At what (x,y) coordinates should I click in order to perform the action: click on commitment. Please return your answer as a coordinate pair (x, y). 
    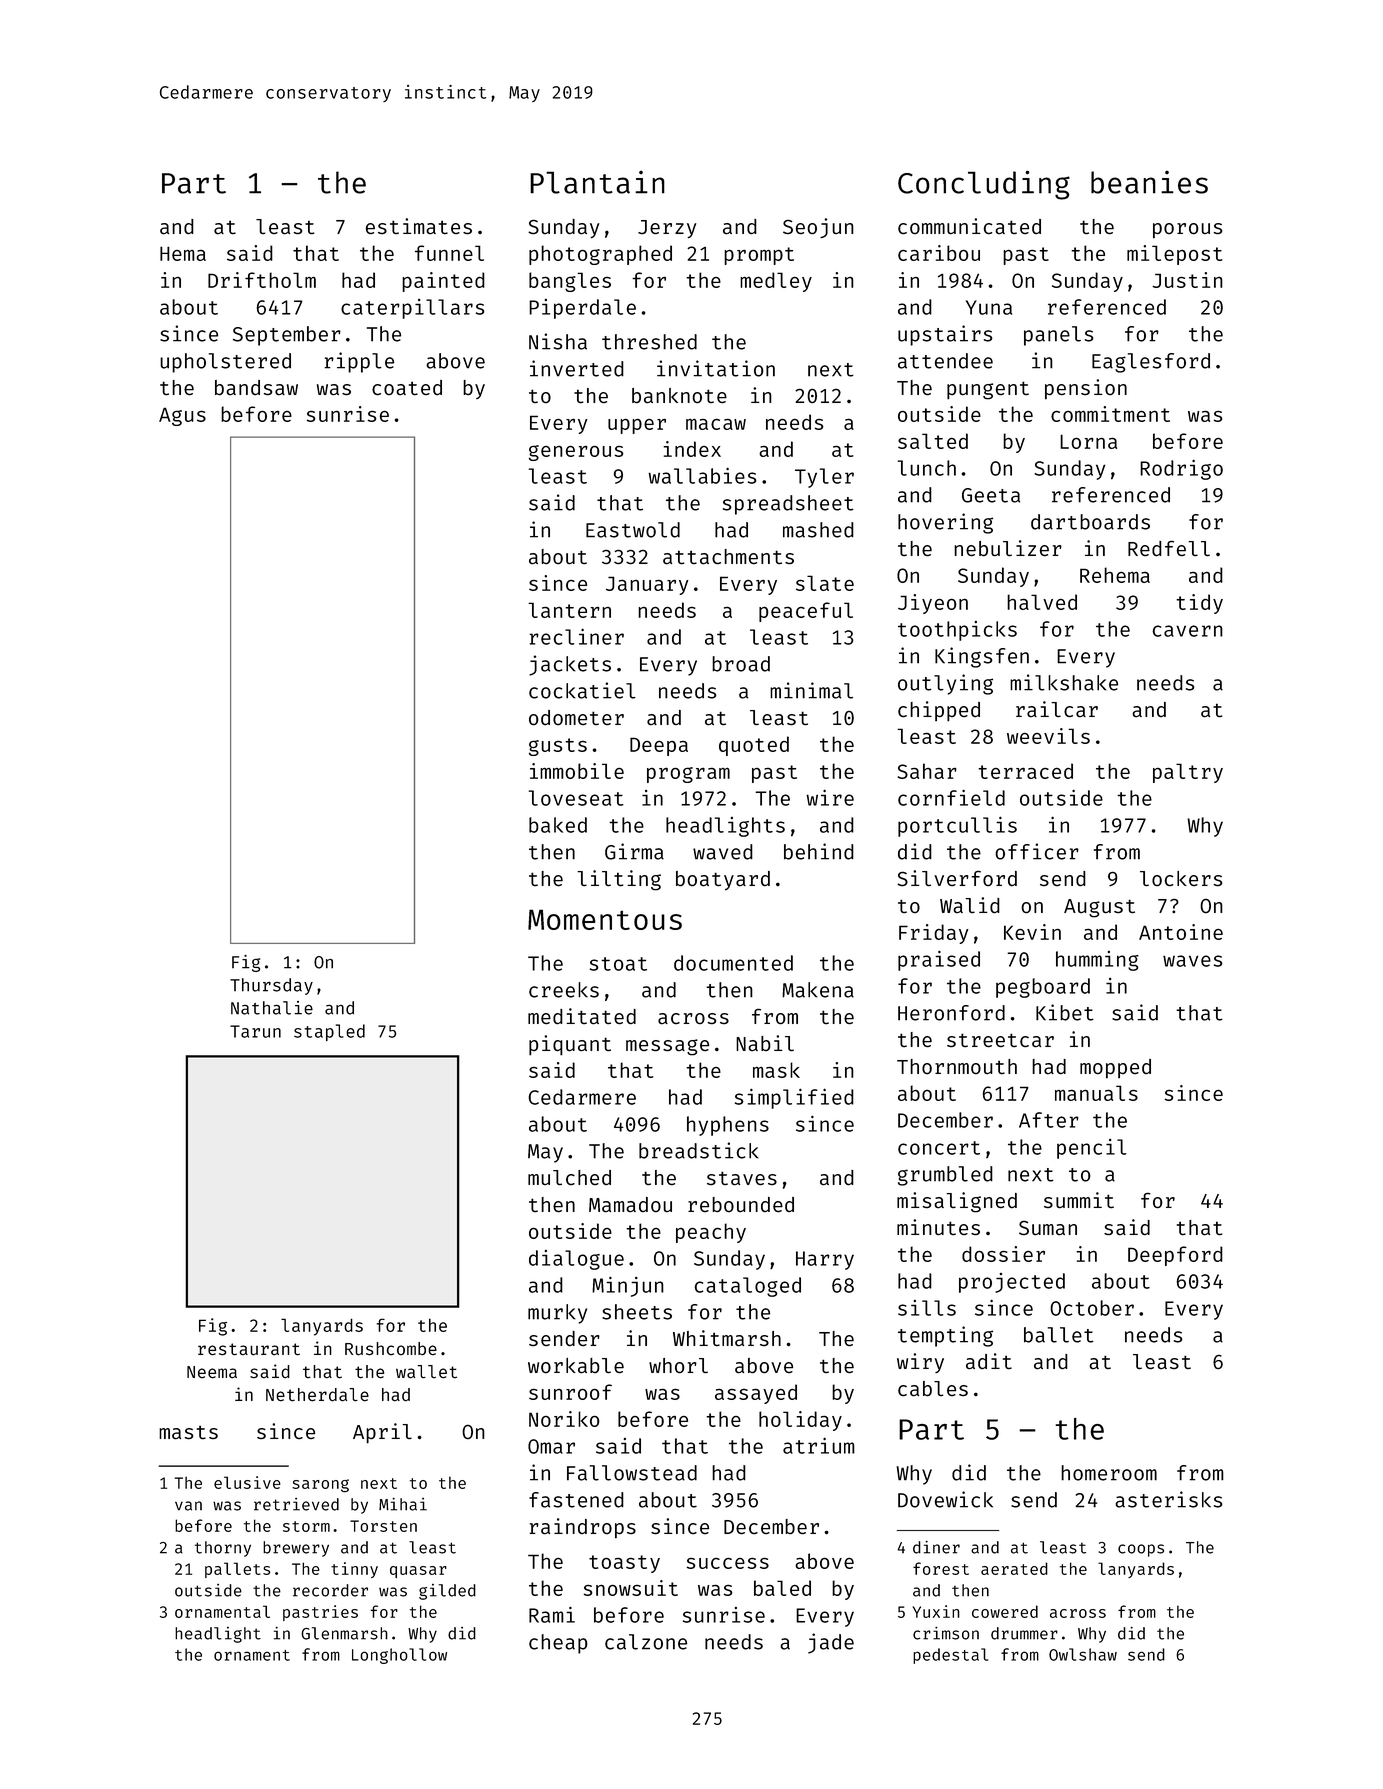
    Looking at the image, I should click on (1110, 414).
